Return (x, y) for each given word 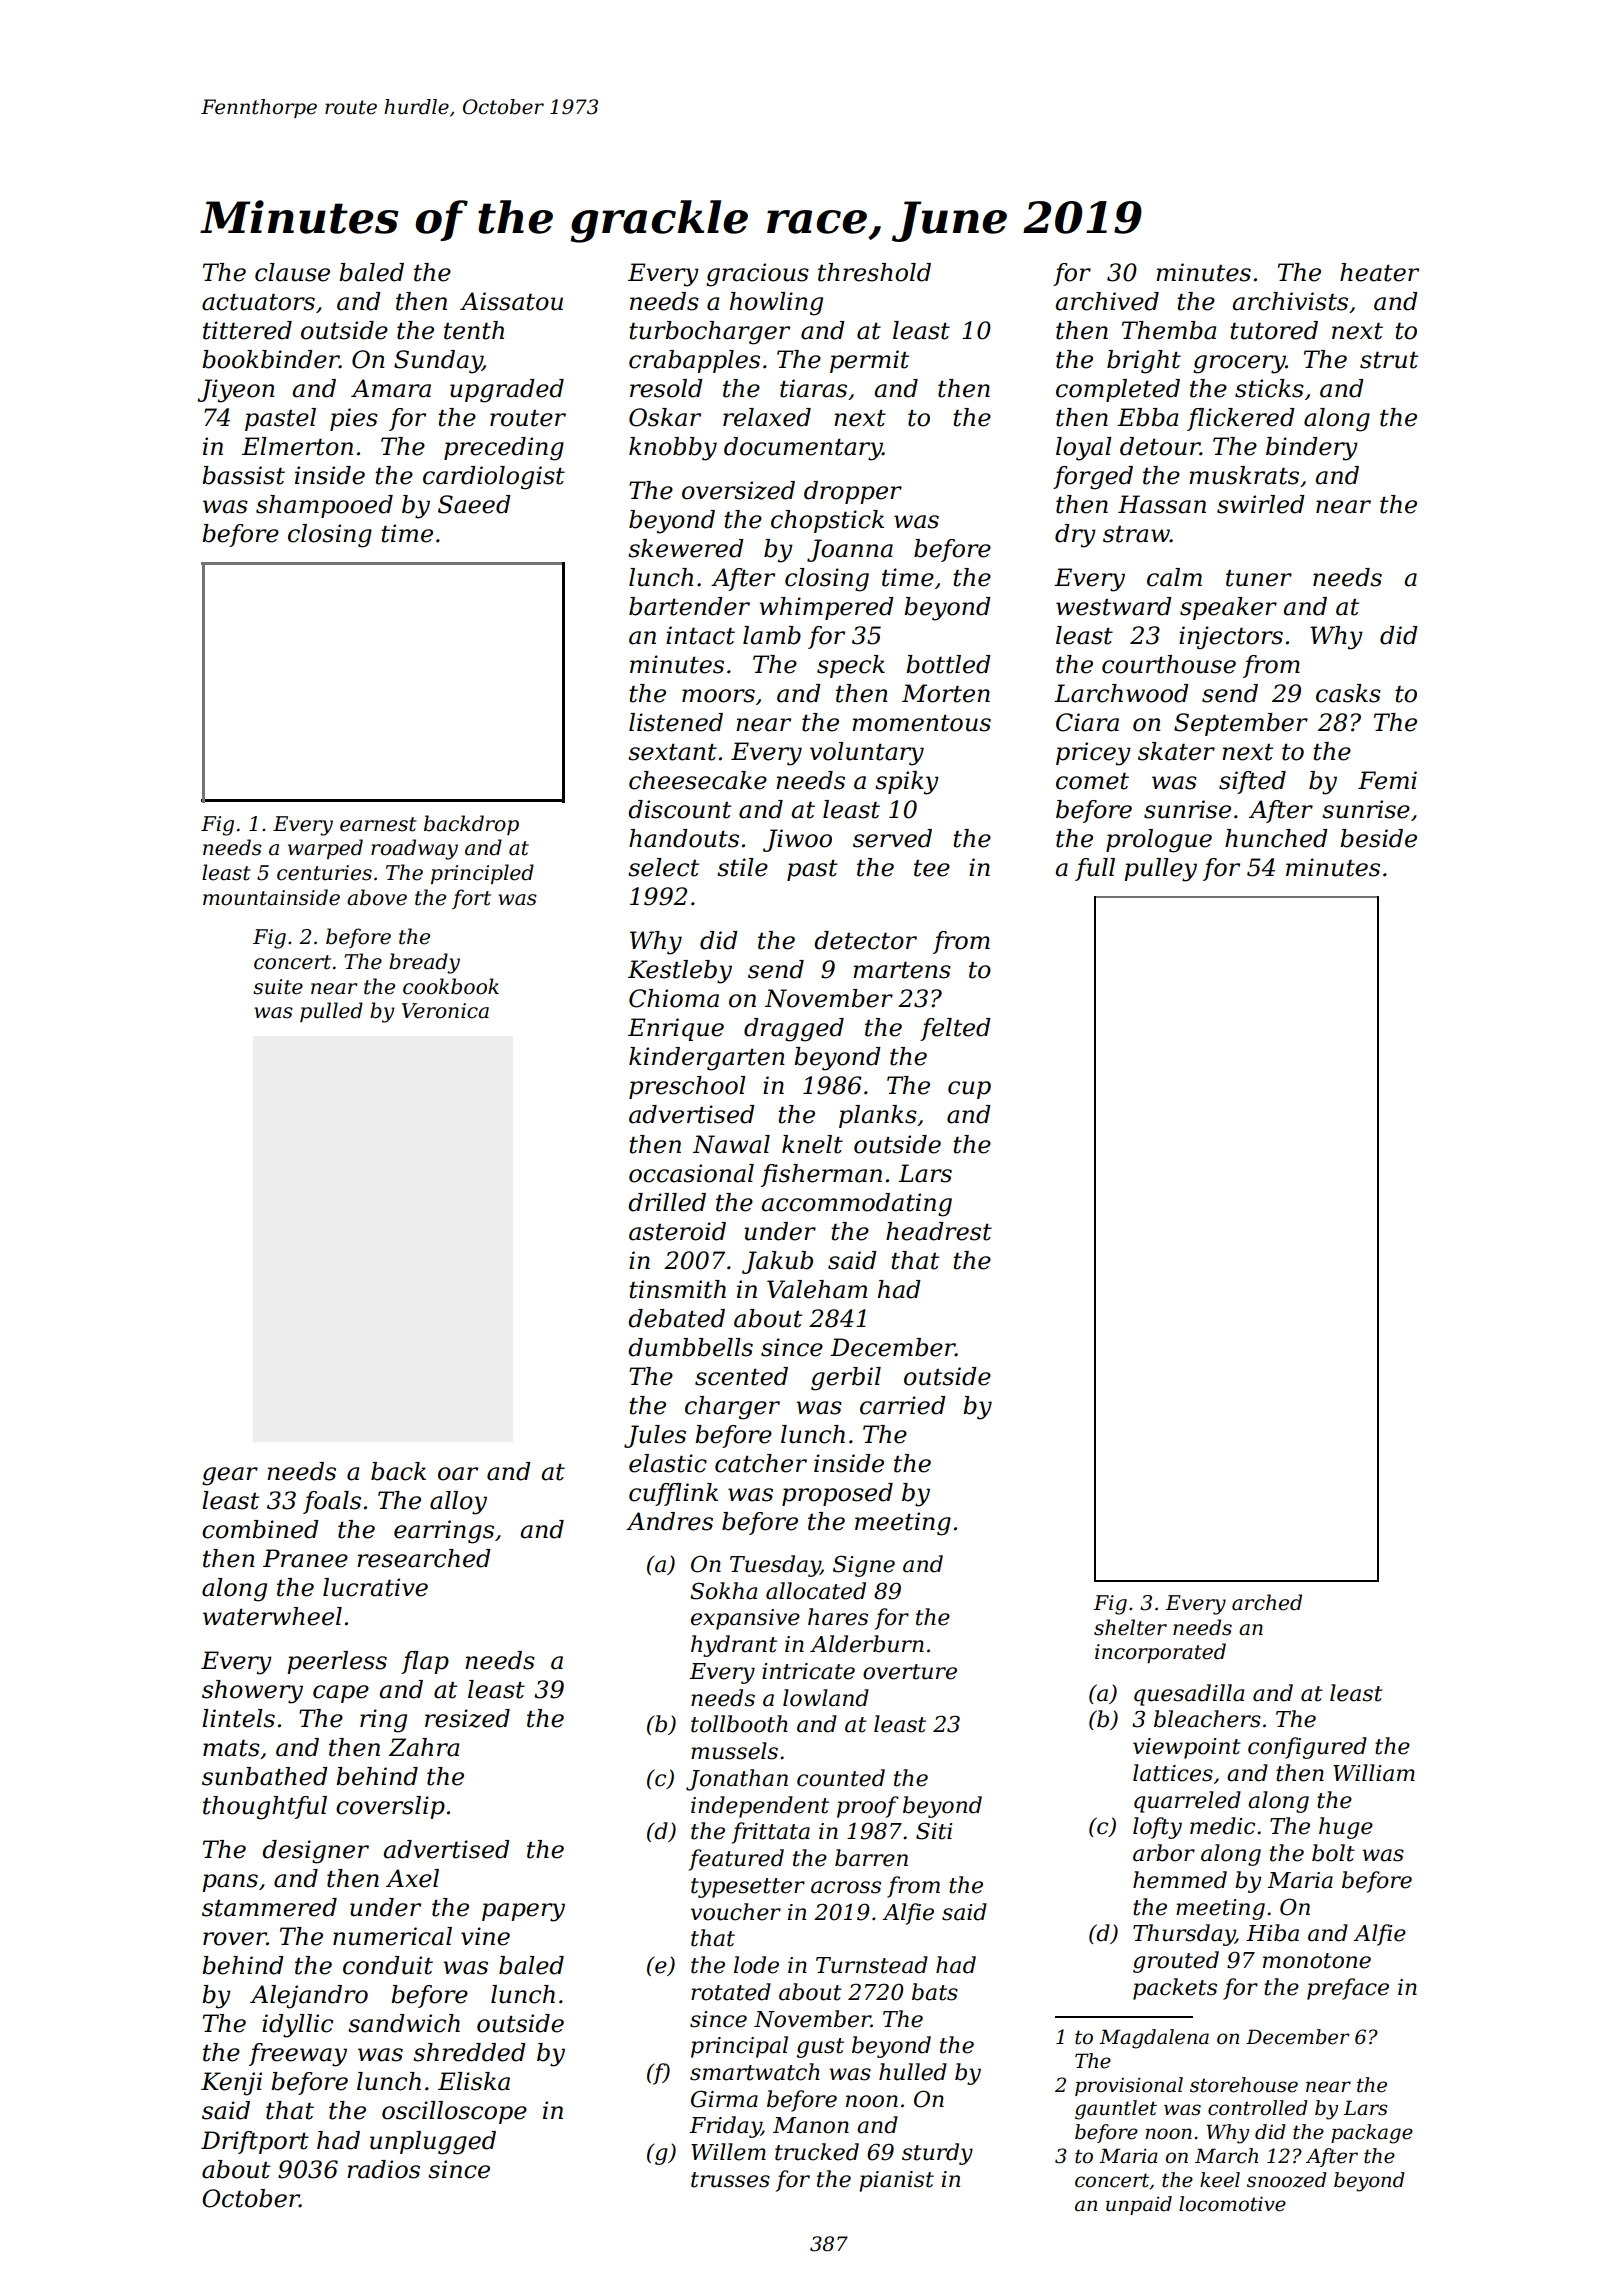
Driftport (255, 2142)
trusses (730, 2180)
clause (292, 272)
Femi (1387, 780)
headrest (939, 1231)
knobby (673, 449)
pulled (331, 1012)
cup (969, 1090)
